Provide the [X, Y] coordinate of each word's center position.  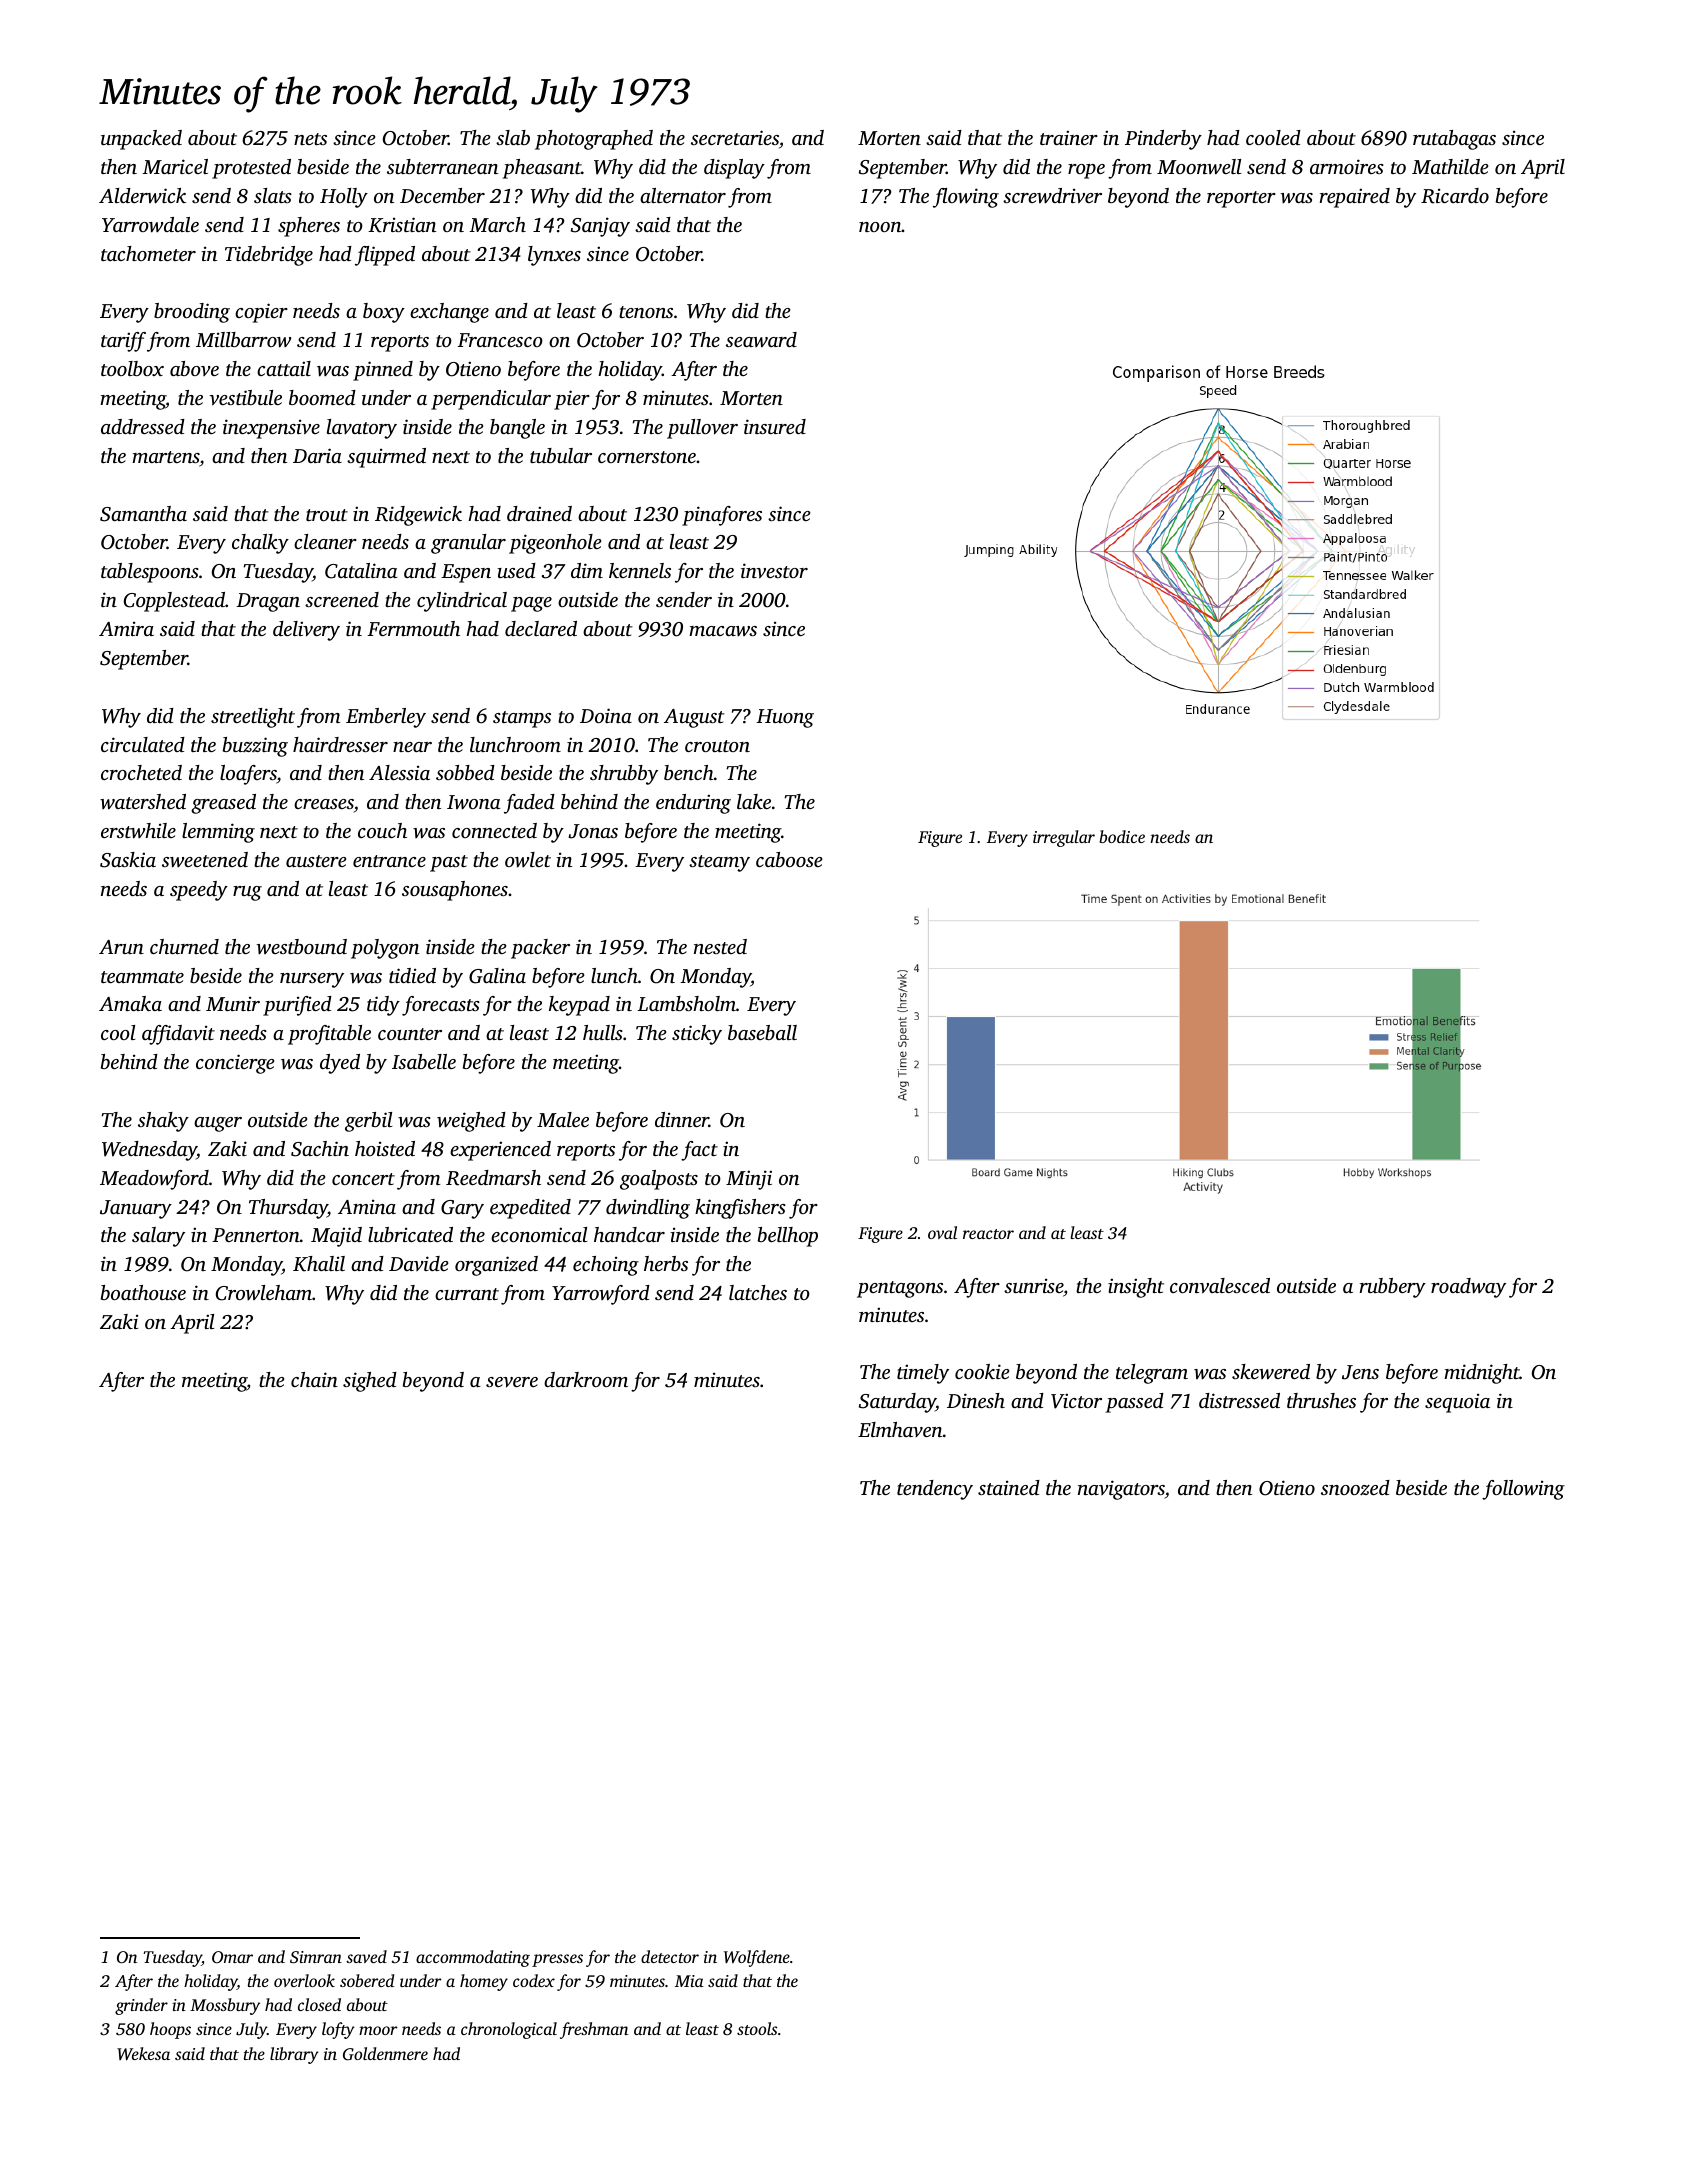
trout [327, 515]
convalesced [1220, 1285]
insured [775, 426]
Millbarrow [243, 340]
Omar [232, 1957]
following [1523, 1490]
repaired [1355, 198]
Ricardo [1455, 196]
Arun [121, 947]
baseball [762, 1032]
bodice [1122, 836]
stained [1009, 1487]
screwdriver [1052, 196]
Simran [316, 1957]
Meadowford [154, 1180]
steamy [719, 863]
